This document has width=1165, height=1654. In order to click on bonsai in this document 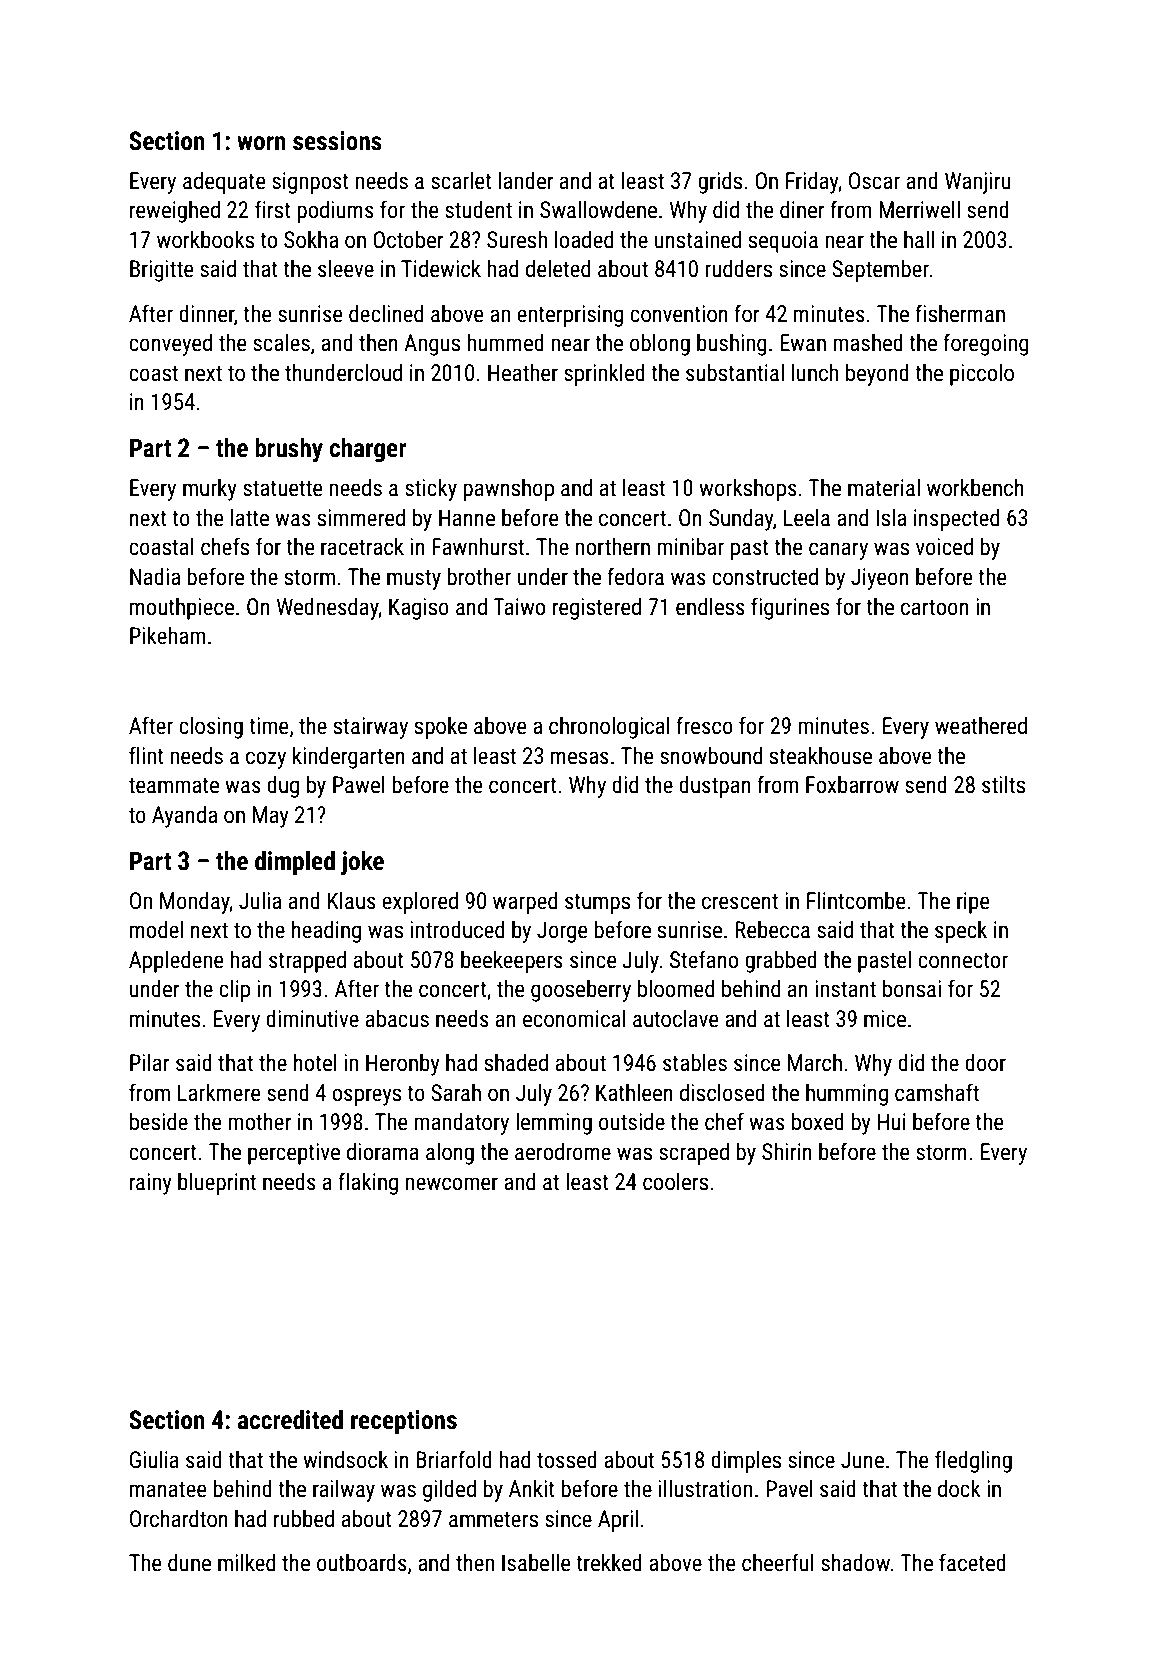, I will do `click(912, 989)`.
